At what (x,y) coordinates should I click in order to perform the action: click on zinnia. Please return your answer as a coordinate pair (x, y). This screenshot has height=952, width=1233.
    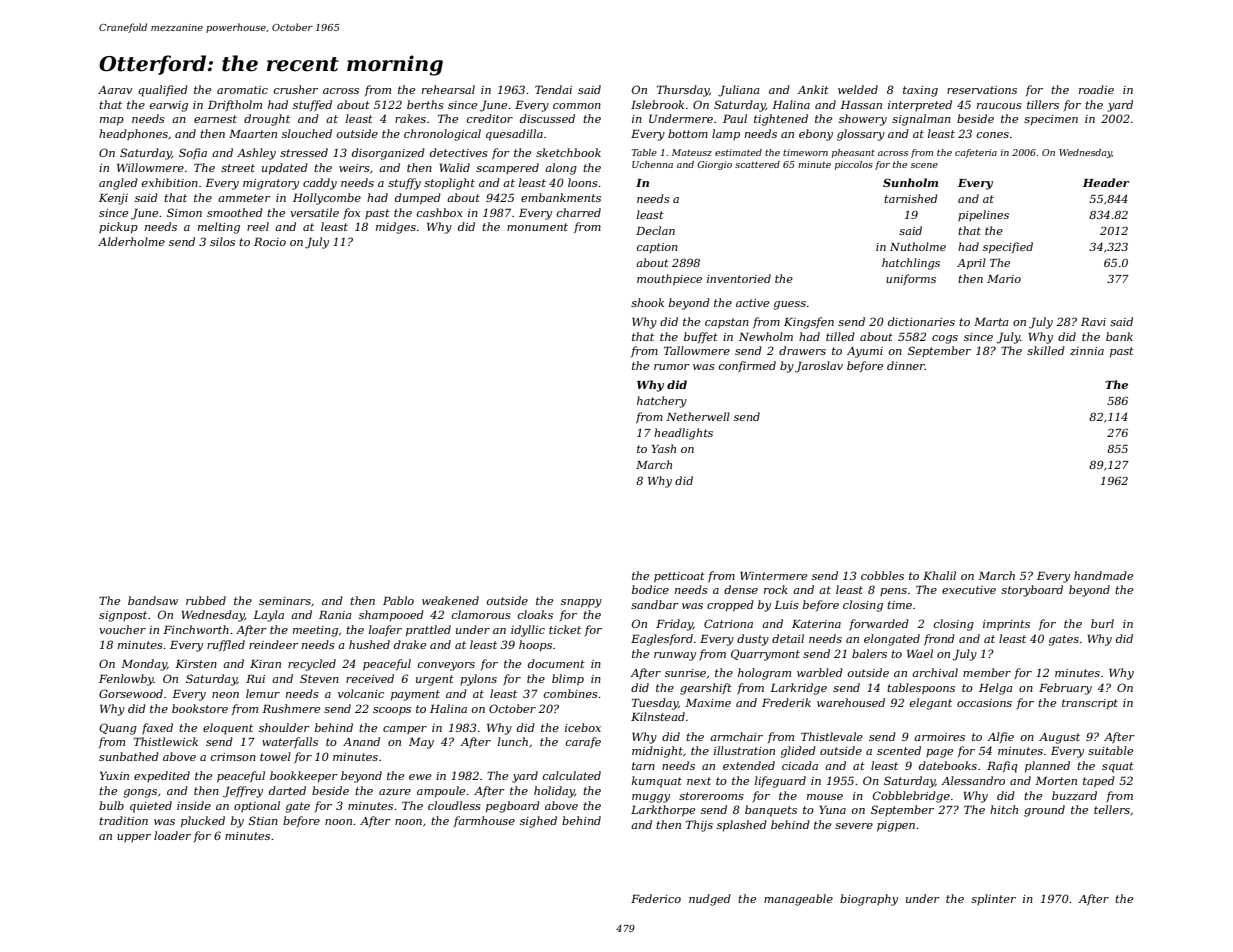
    Looking at the image, I should click on (1087, 351).
